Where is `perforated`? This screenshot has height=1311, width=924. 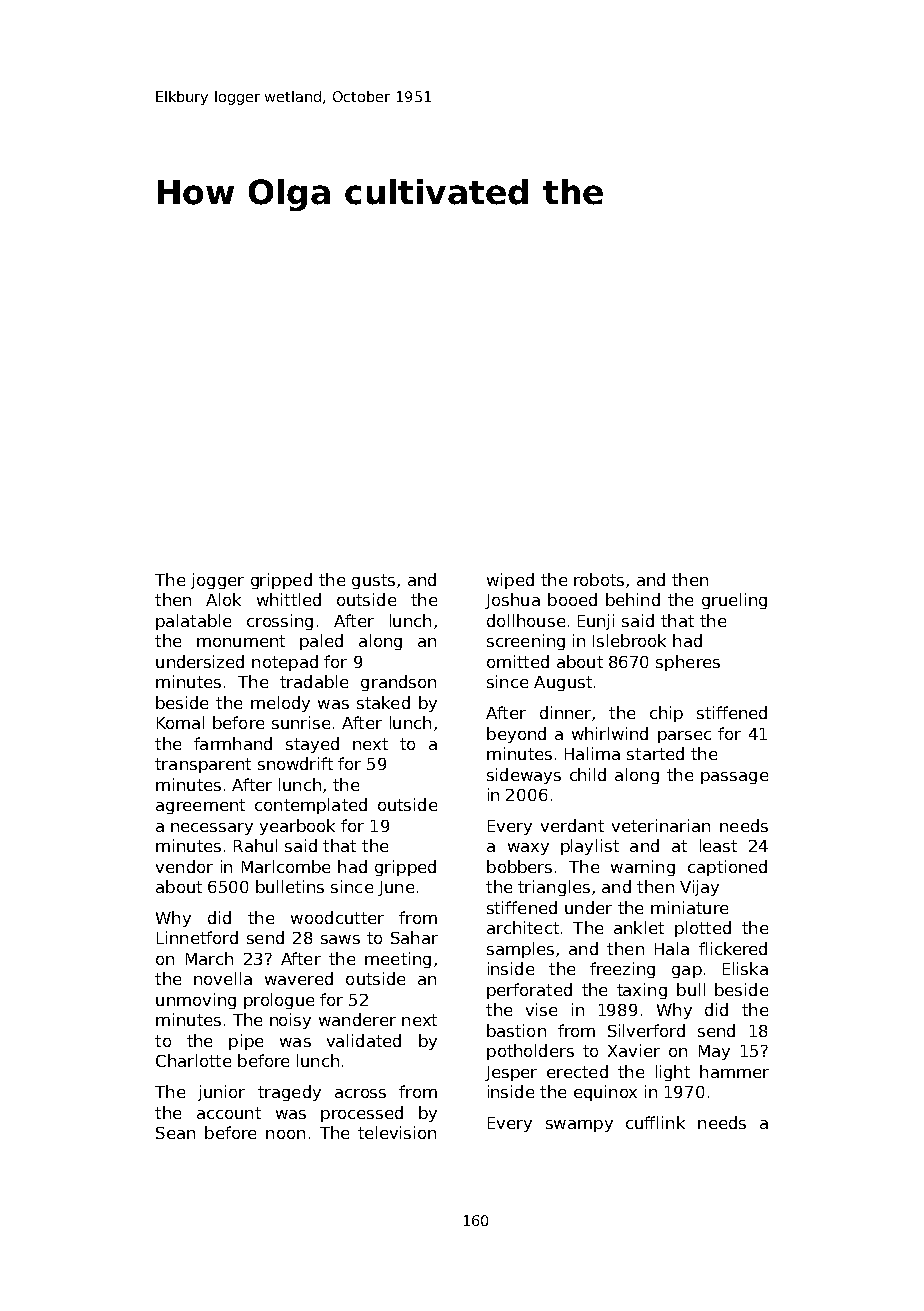
perforated is located at coordinates (529, 991).
